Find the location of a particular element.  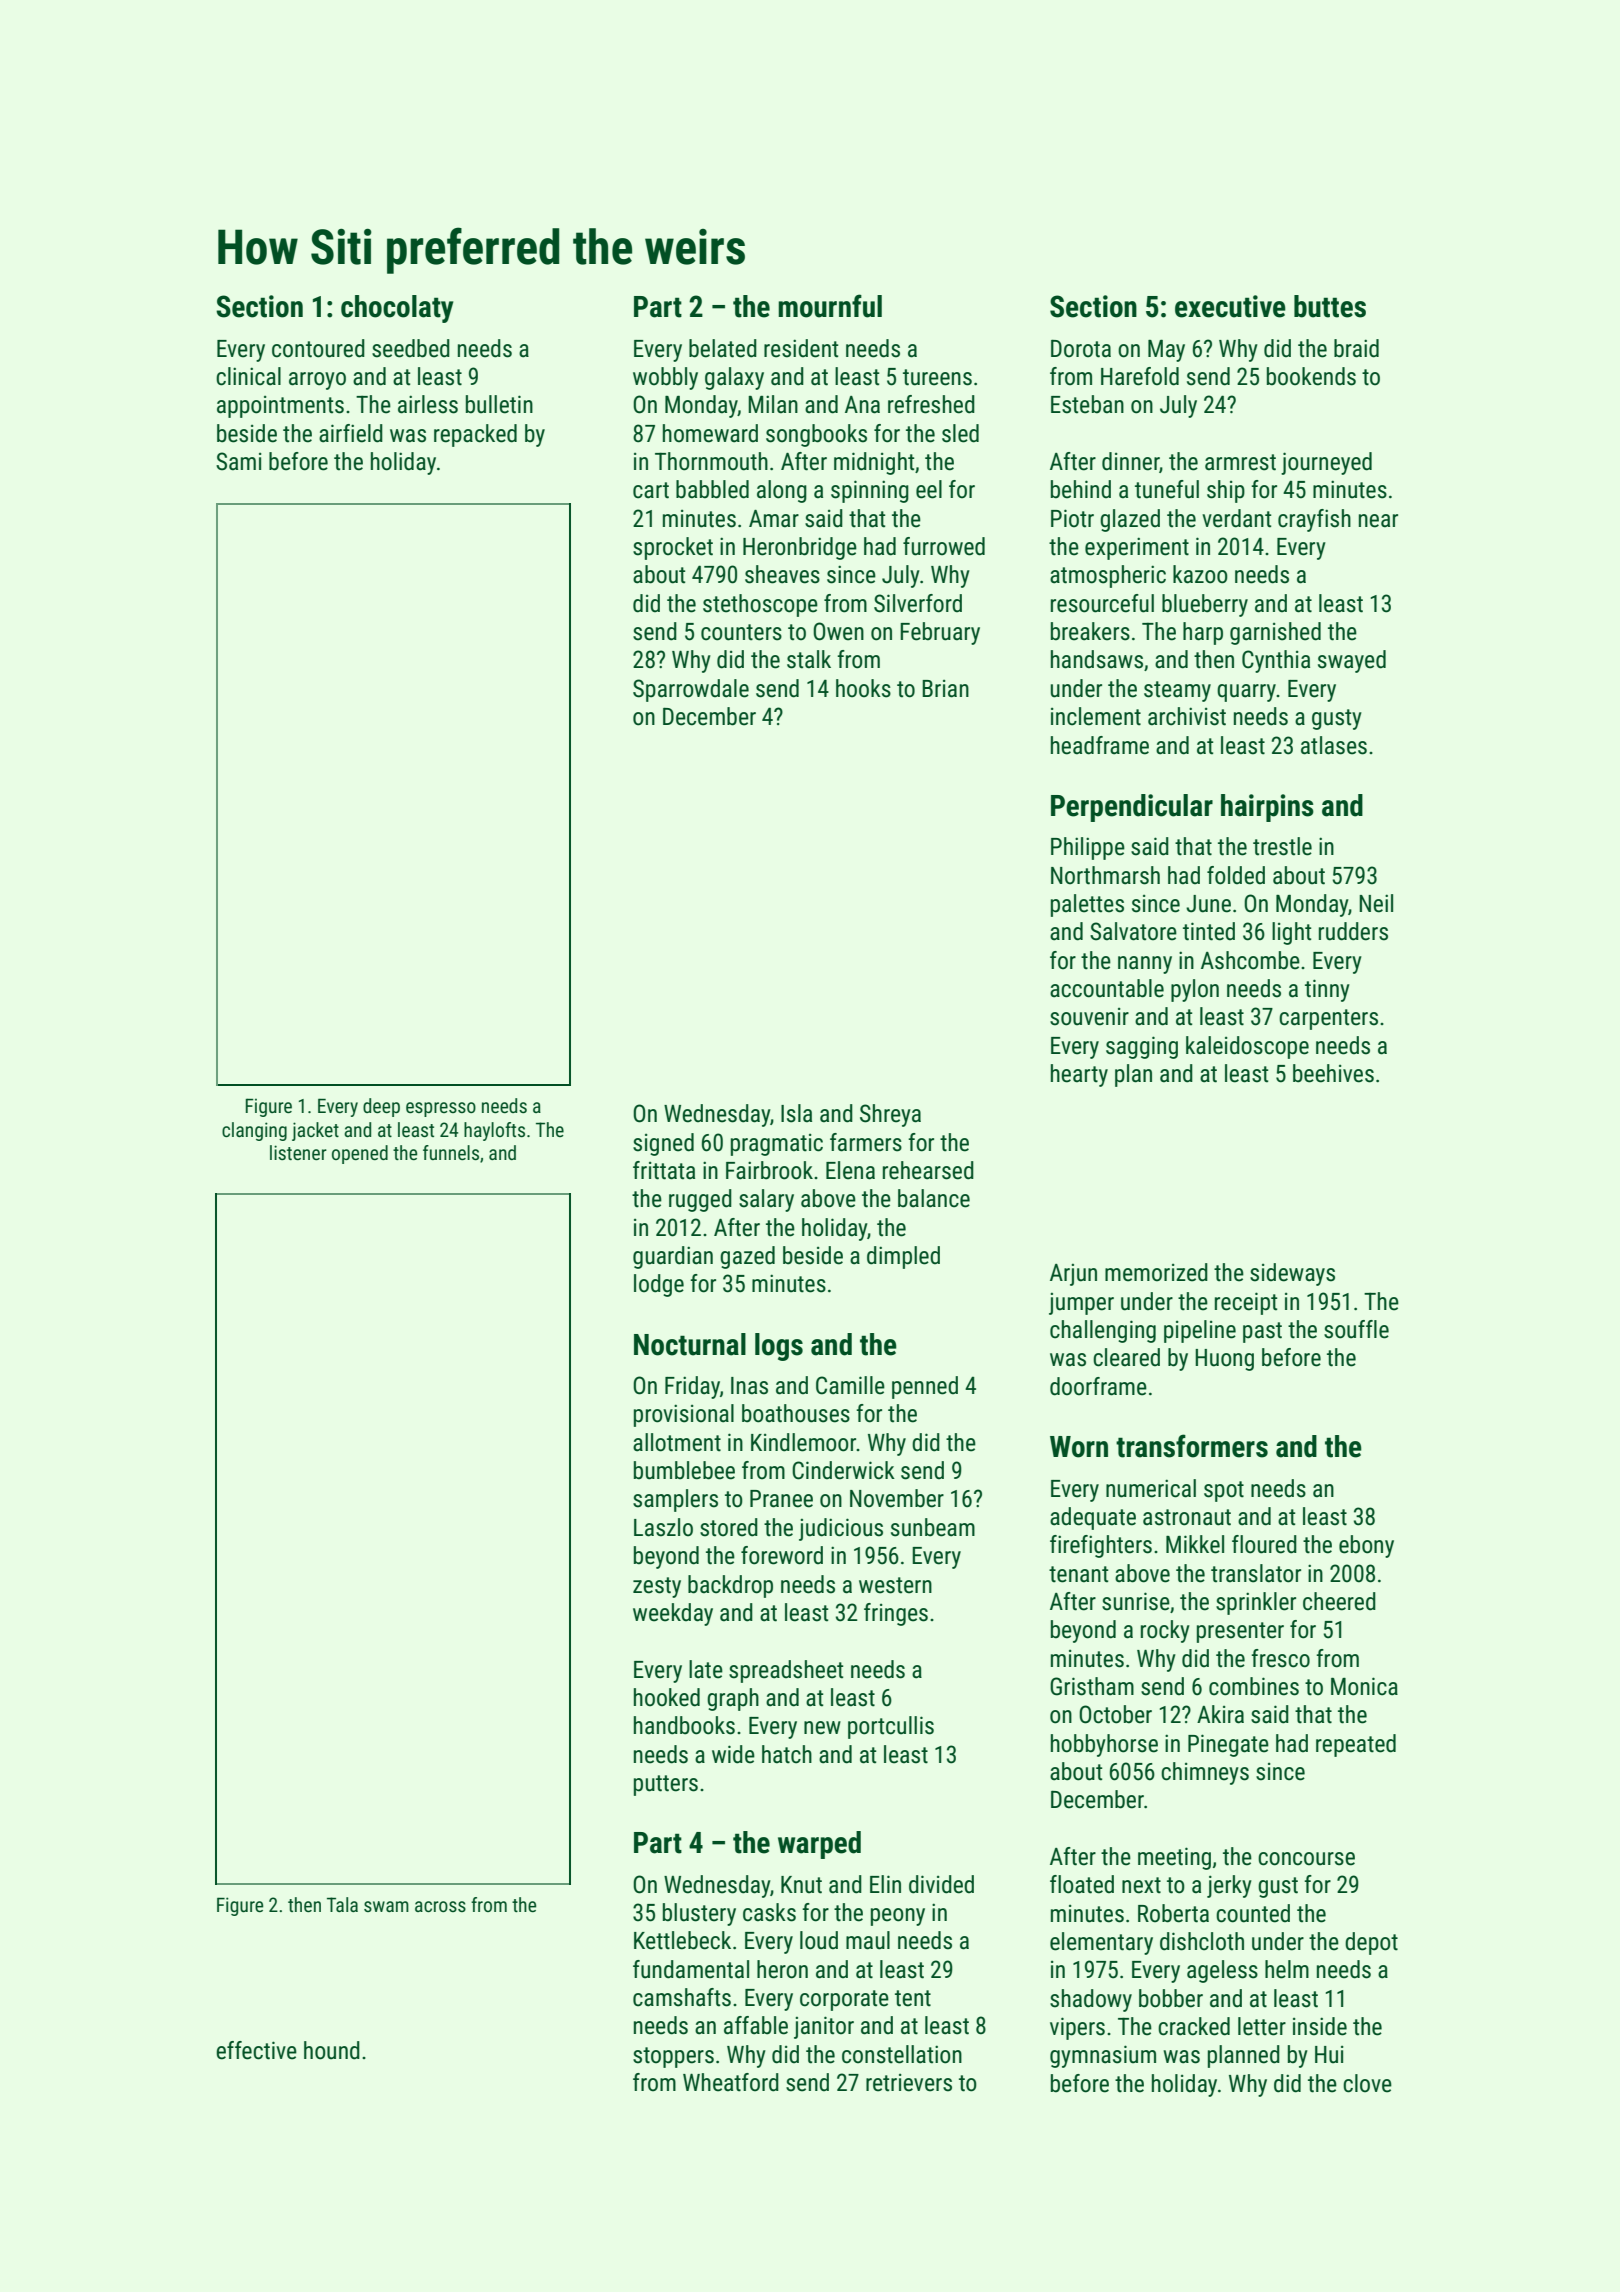

tureens is located at coordinates (937, 377).
